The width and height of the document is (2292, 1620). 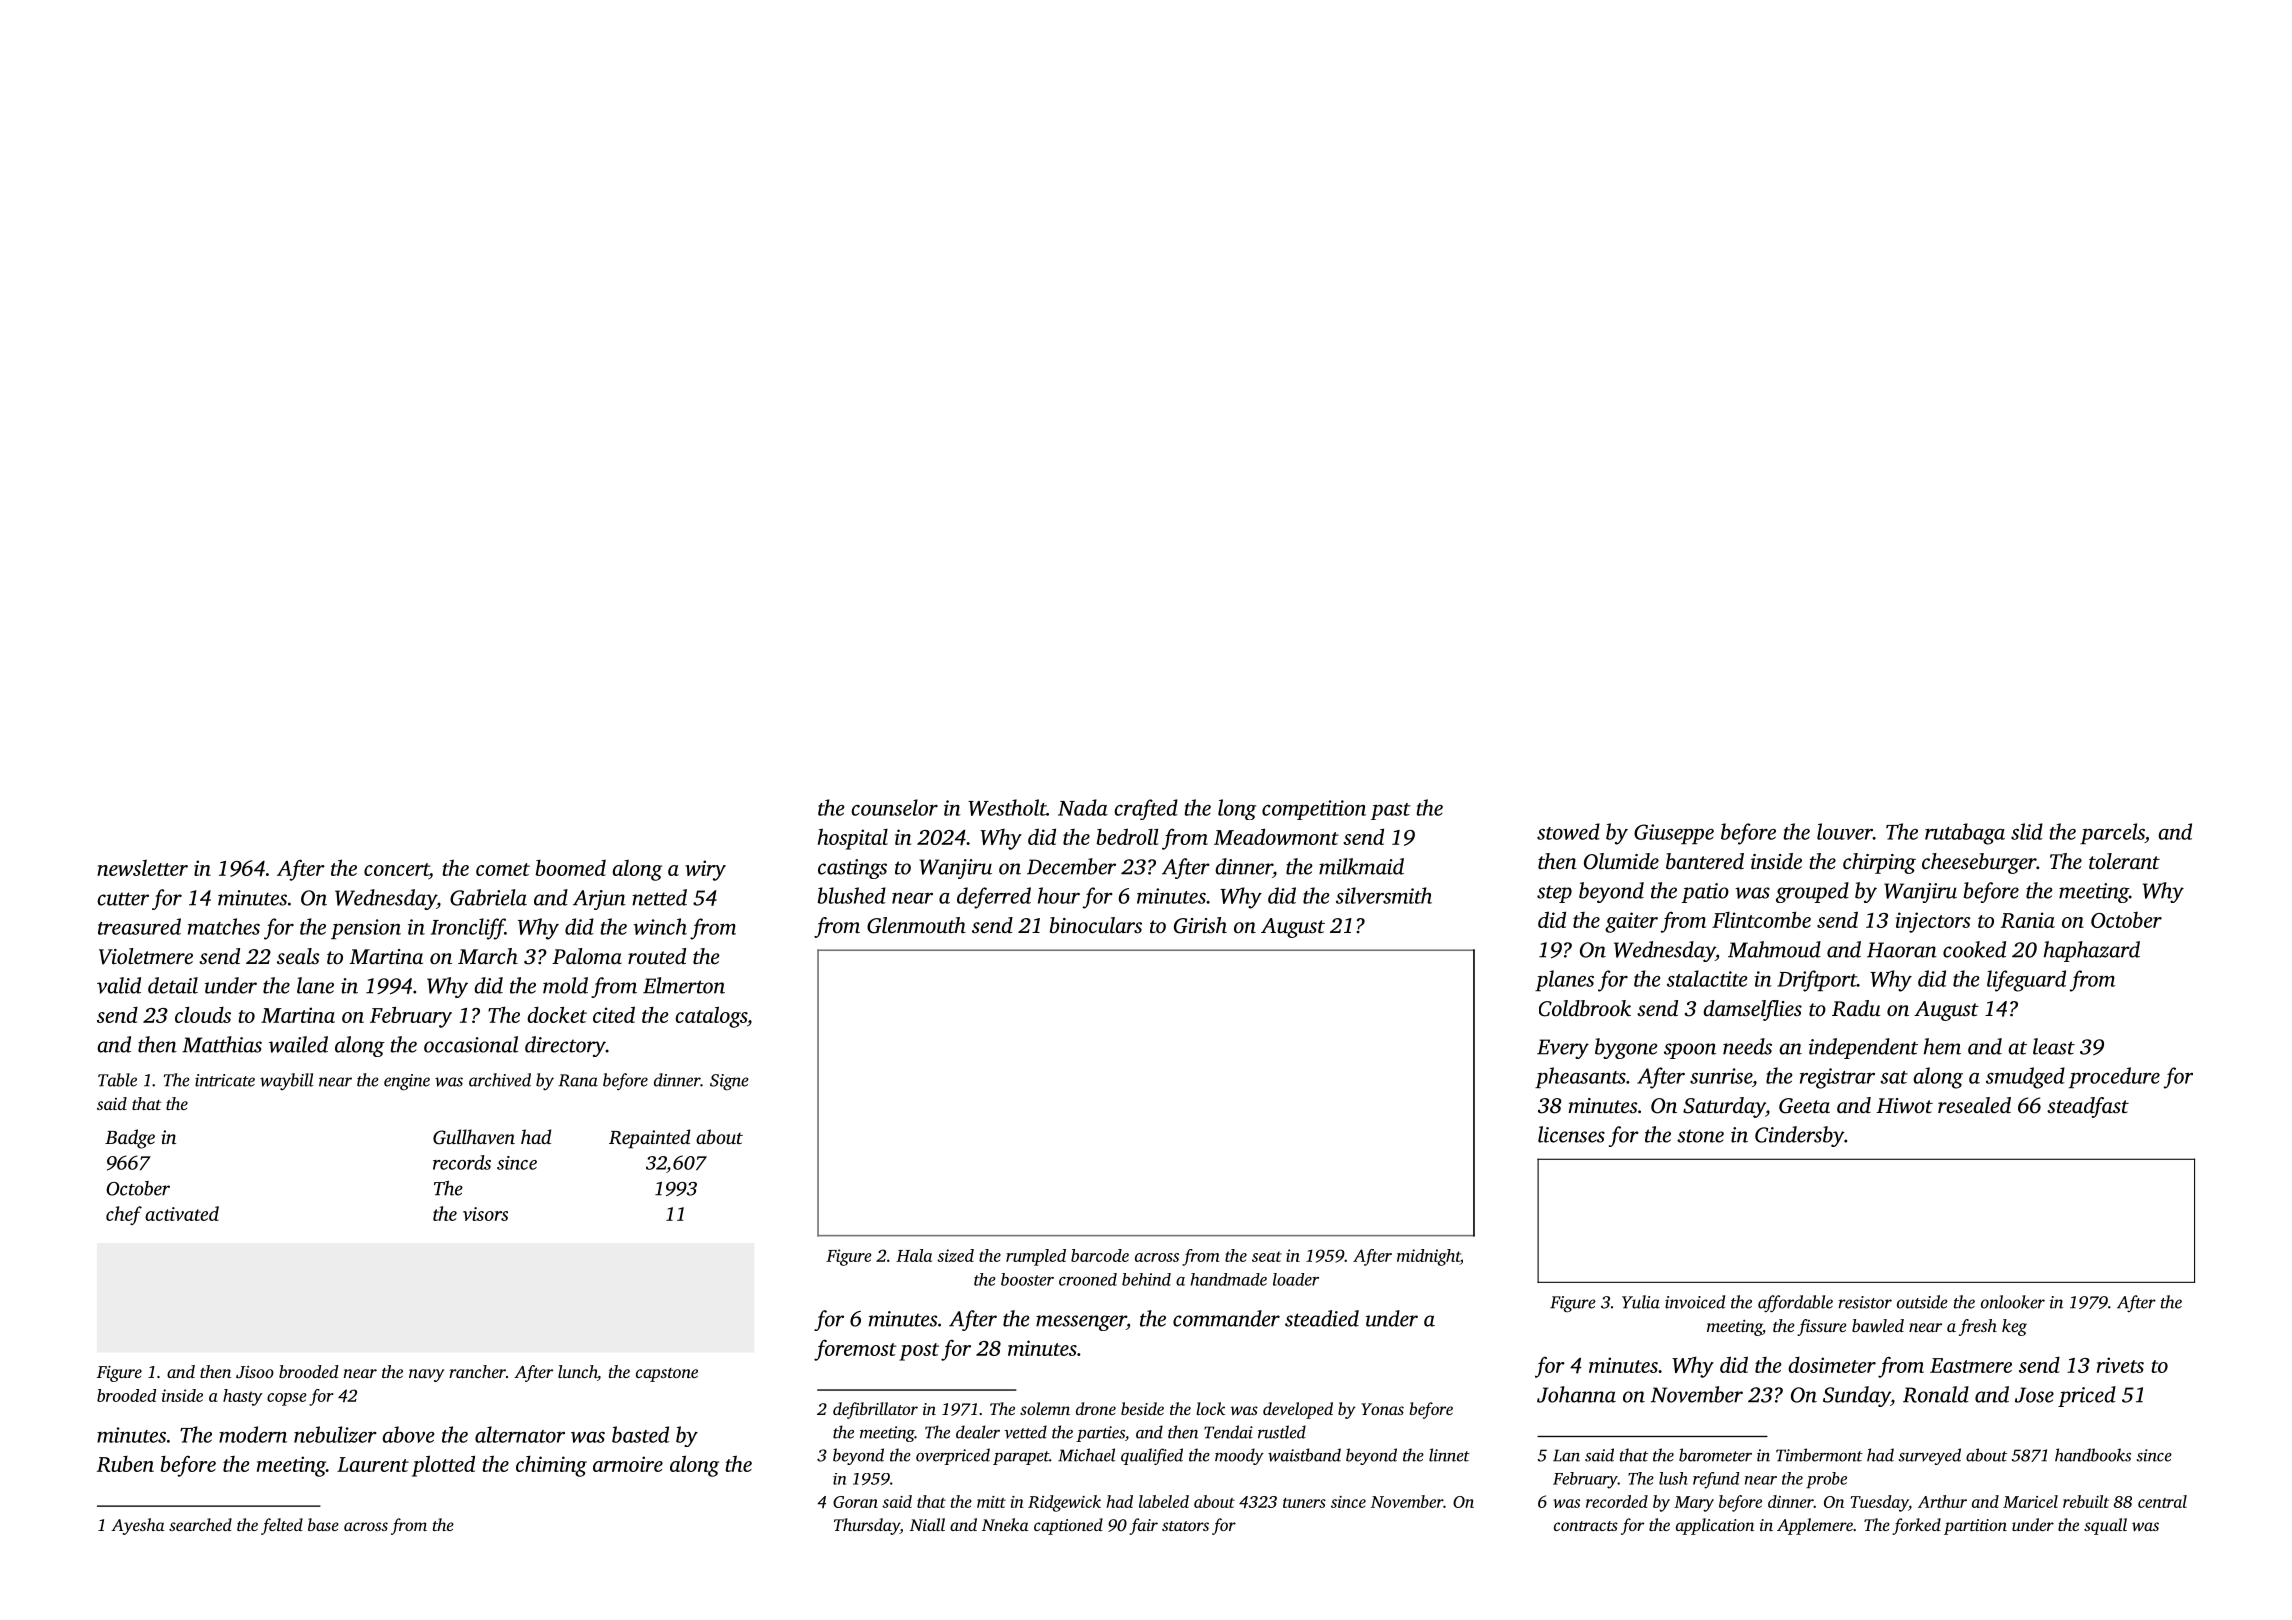 I want to click on boomed, so click(x=570, y=868).
